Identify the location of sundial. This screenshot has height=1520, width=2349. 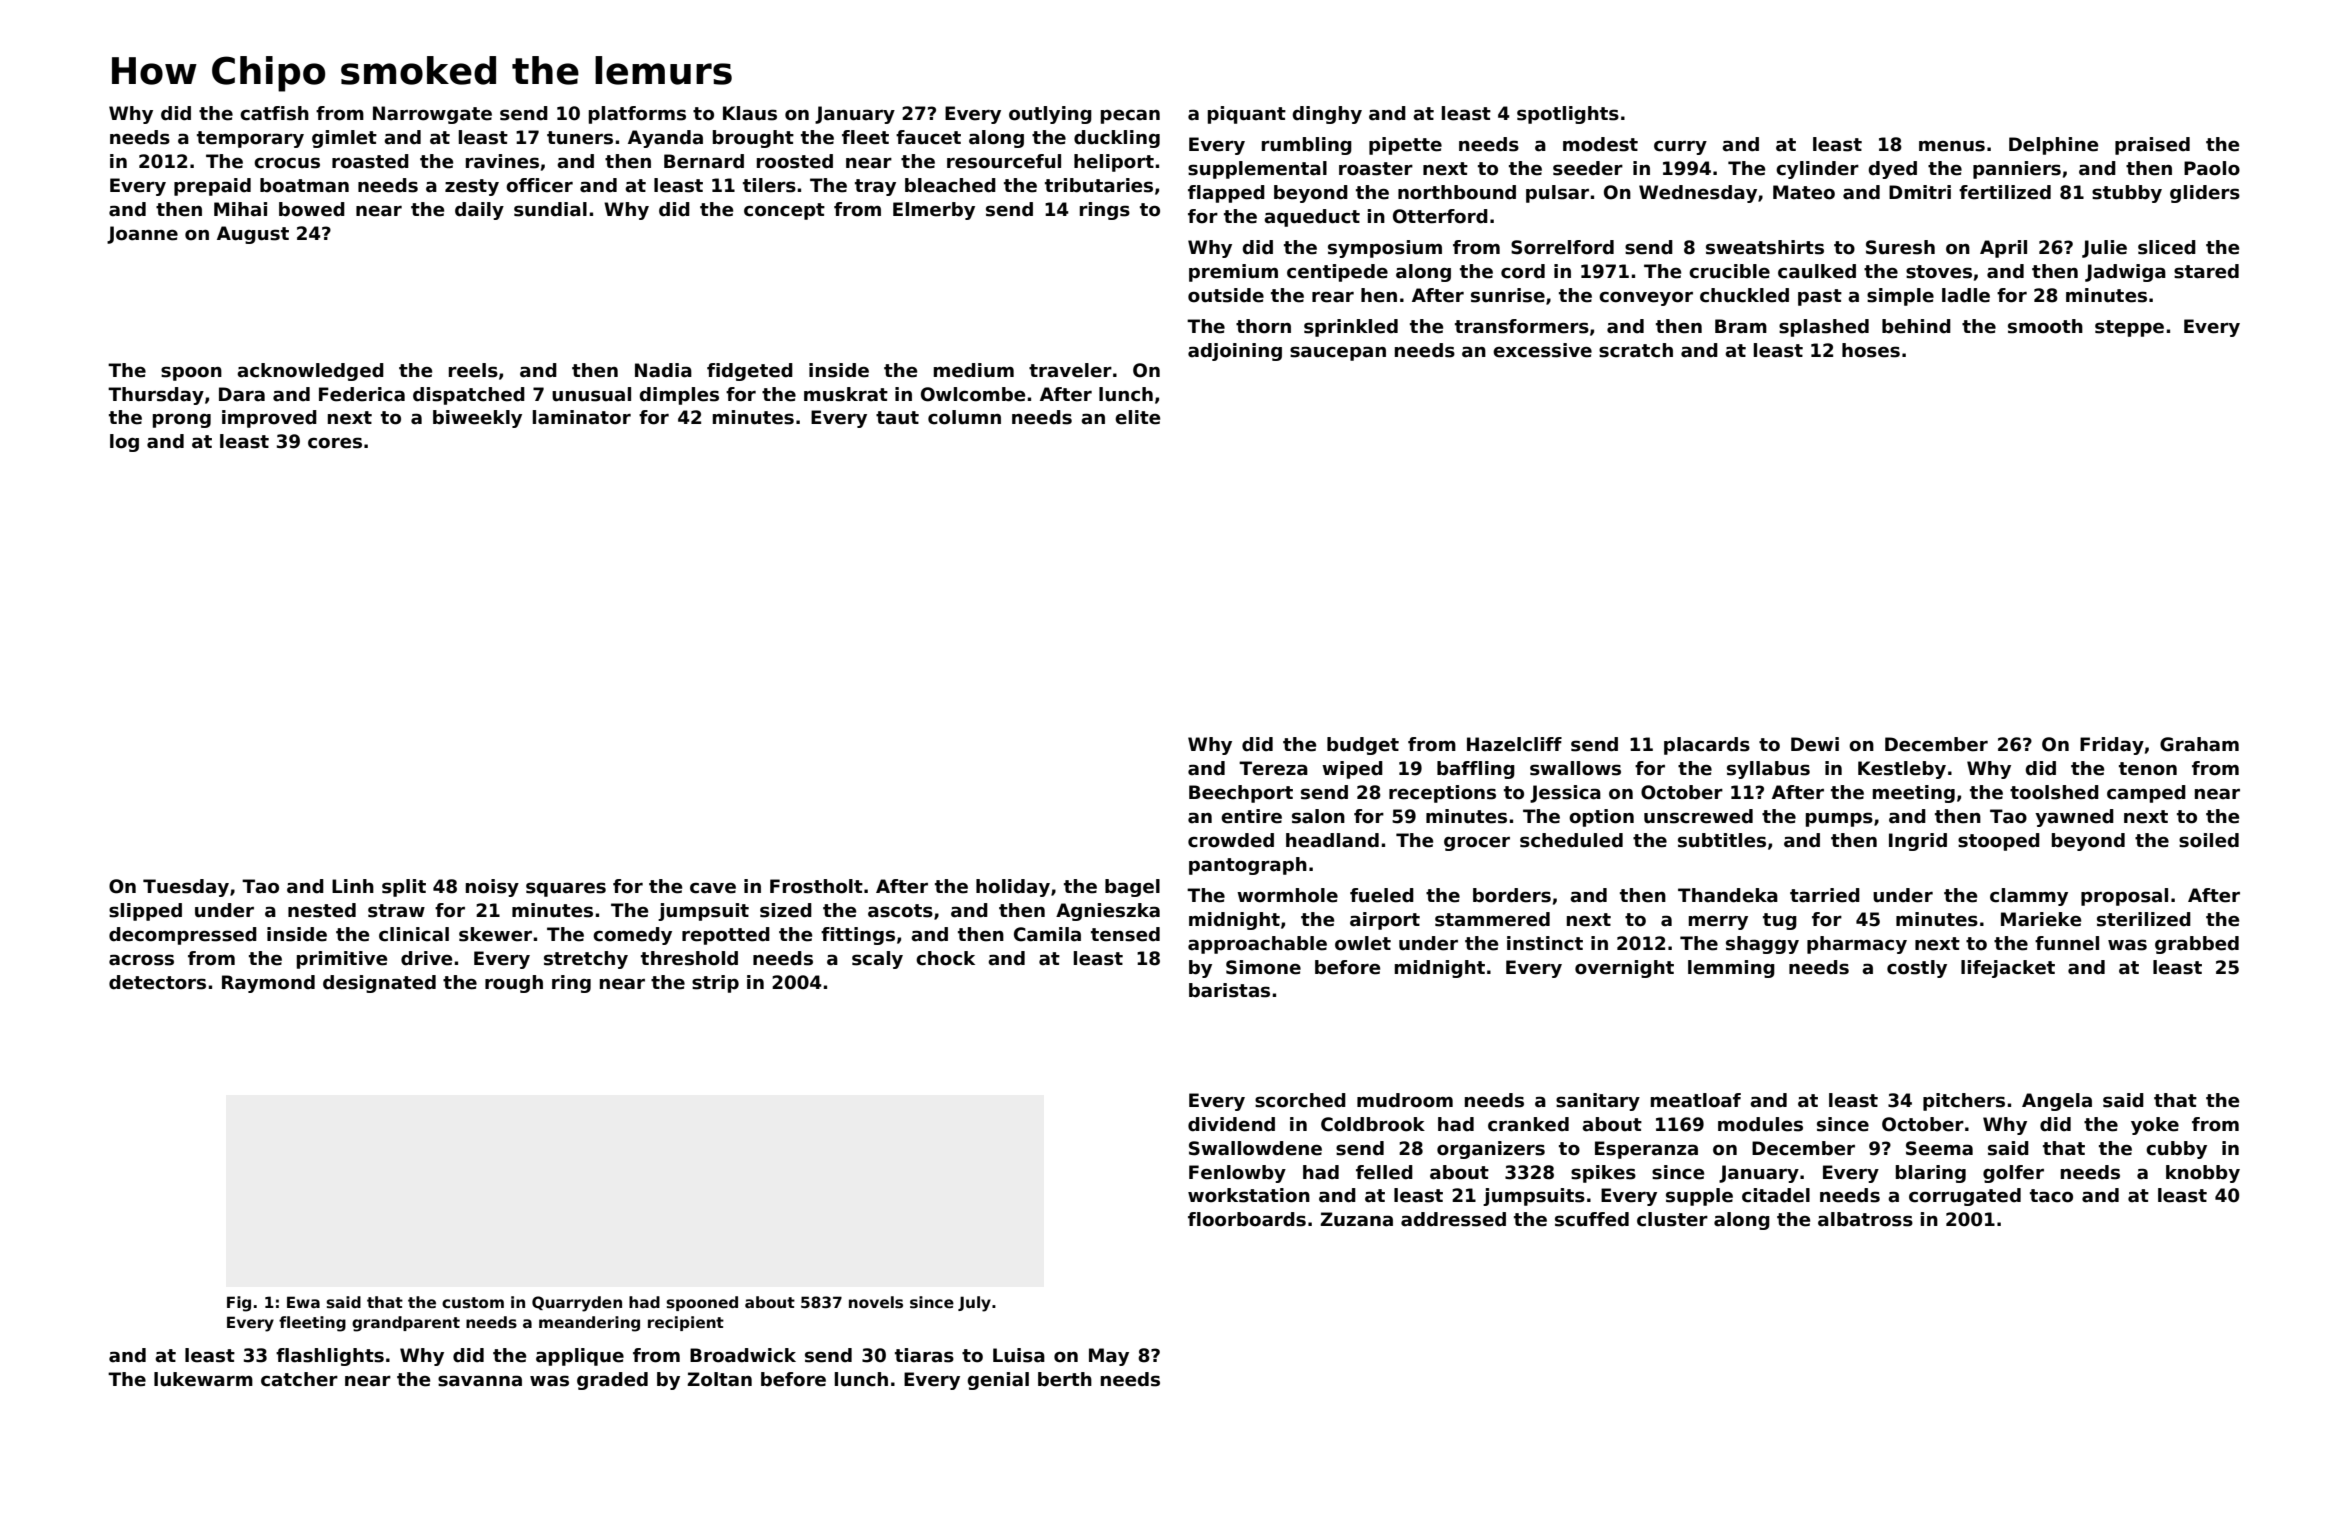
(550, 209).
